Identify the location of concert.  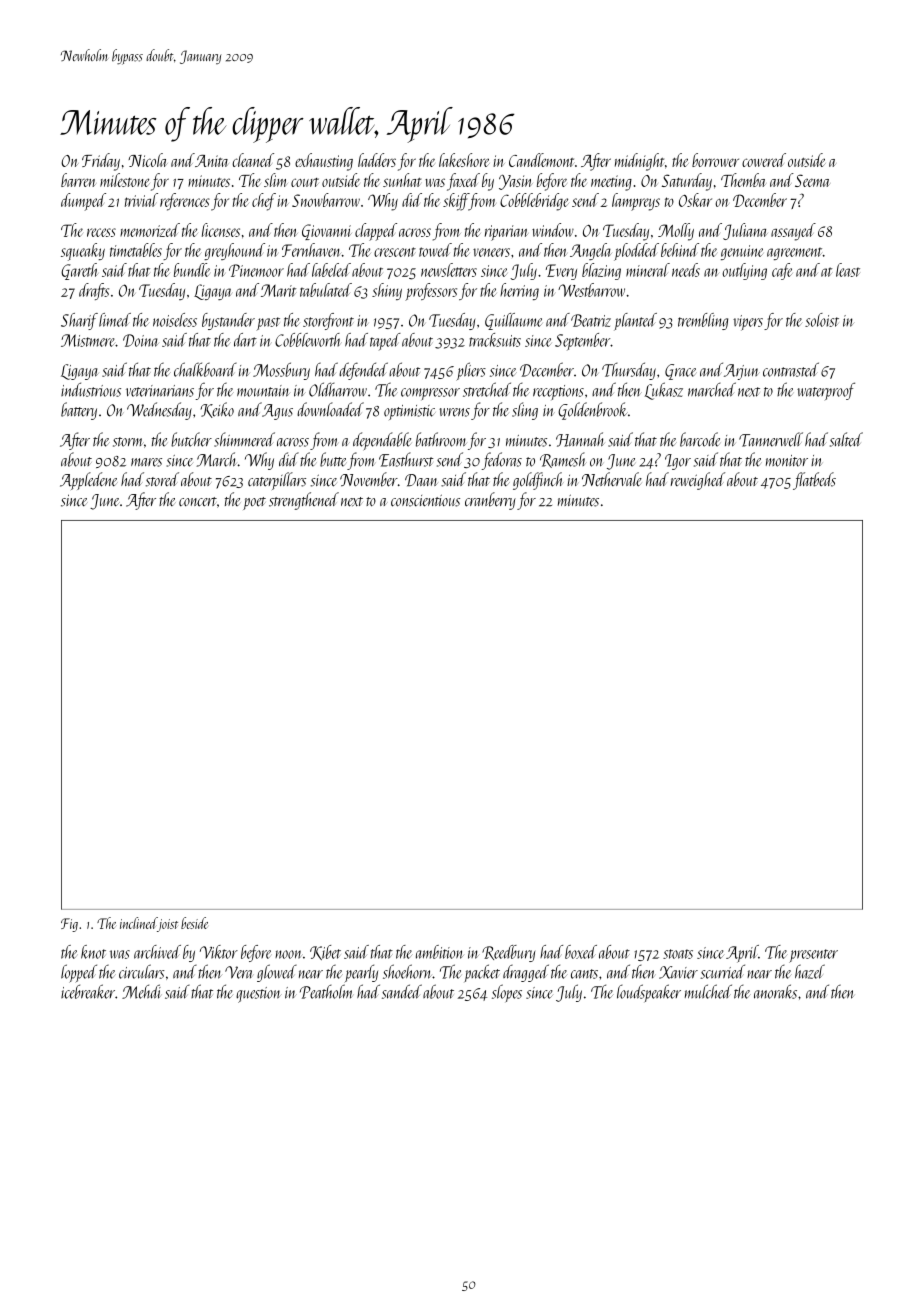
(198, 502).
